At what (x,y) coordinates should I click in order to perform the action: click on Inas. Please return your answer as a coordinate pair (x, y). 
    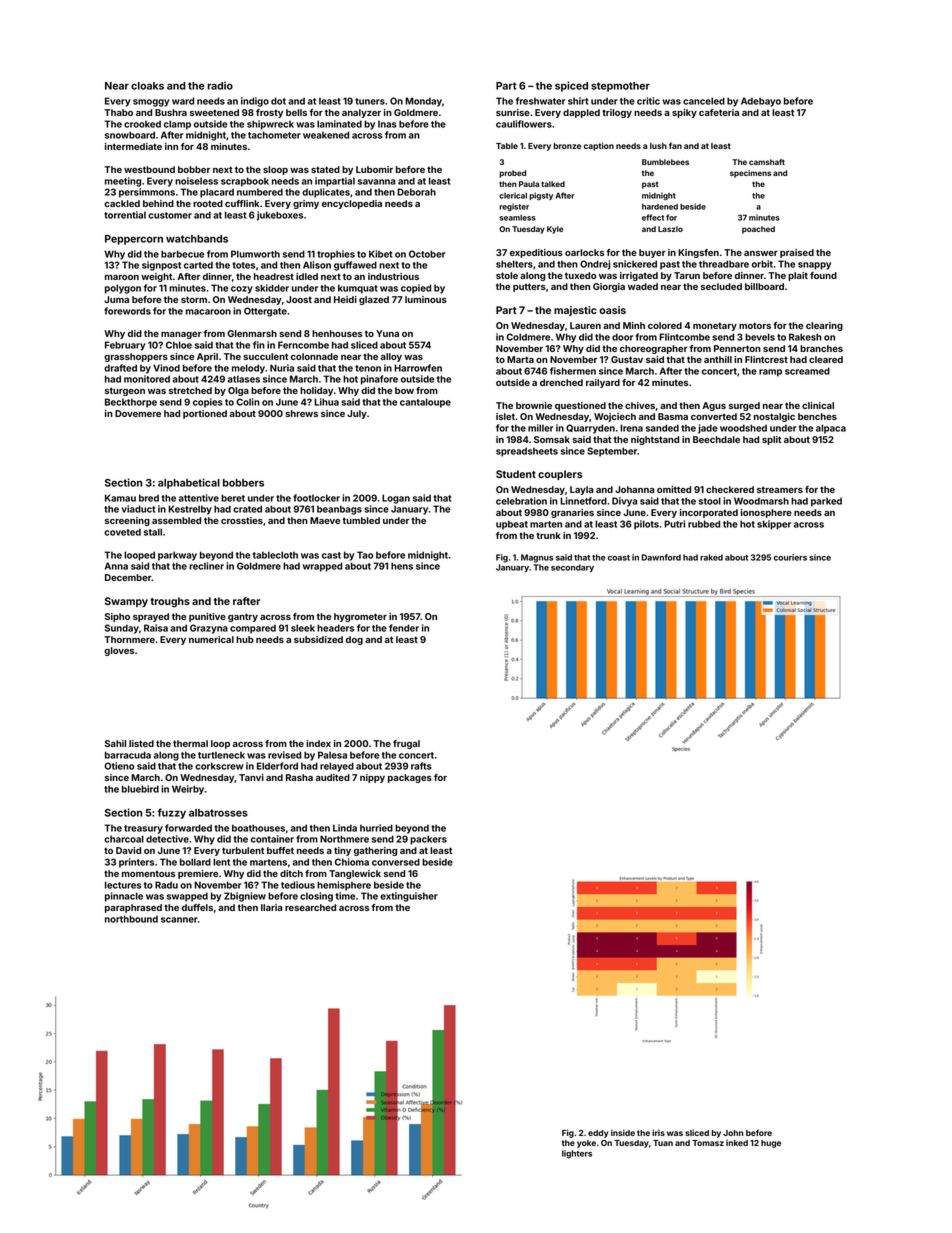
    Looking at the image, I should click on (387, 124).
